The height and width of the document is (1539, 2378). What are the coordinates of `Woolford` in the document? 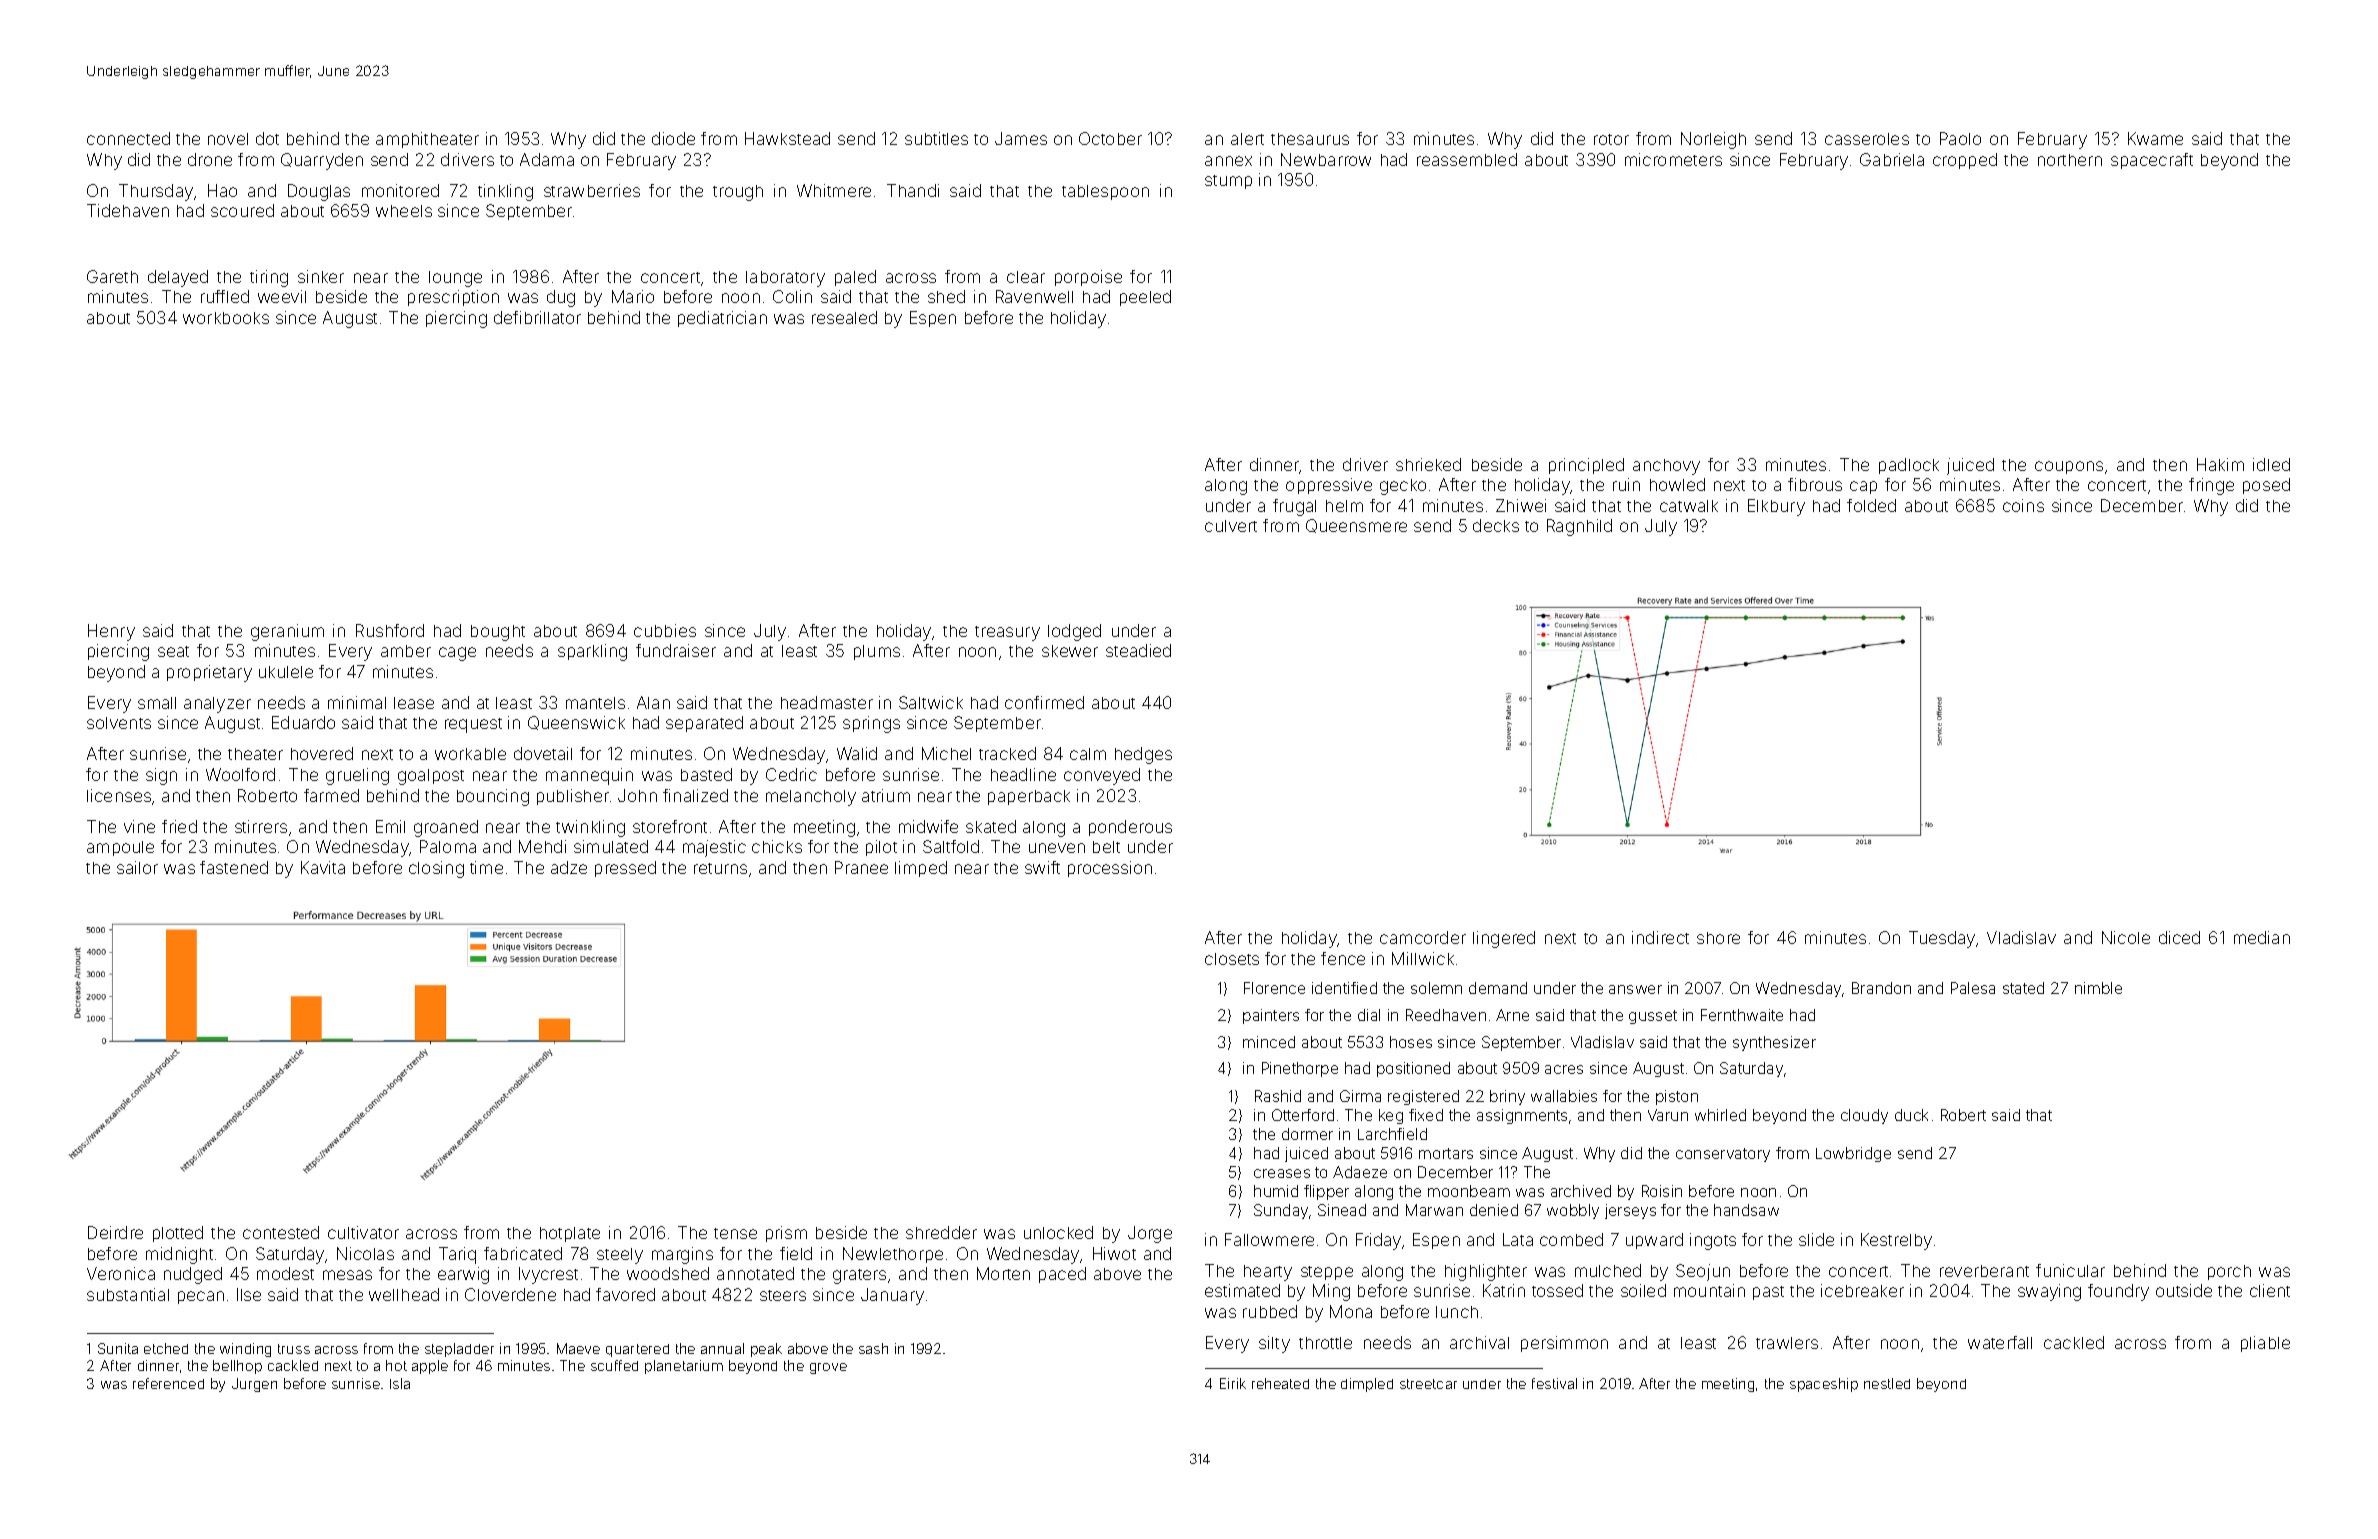 It's located at (240, 774).
